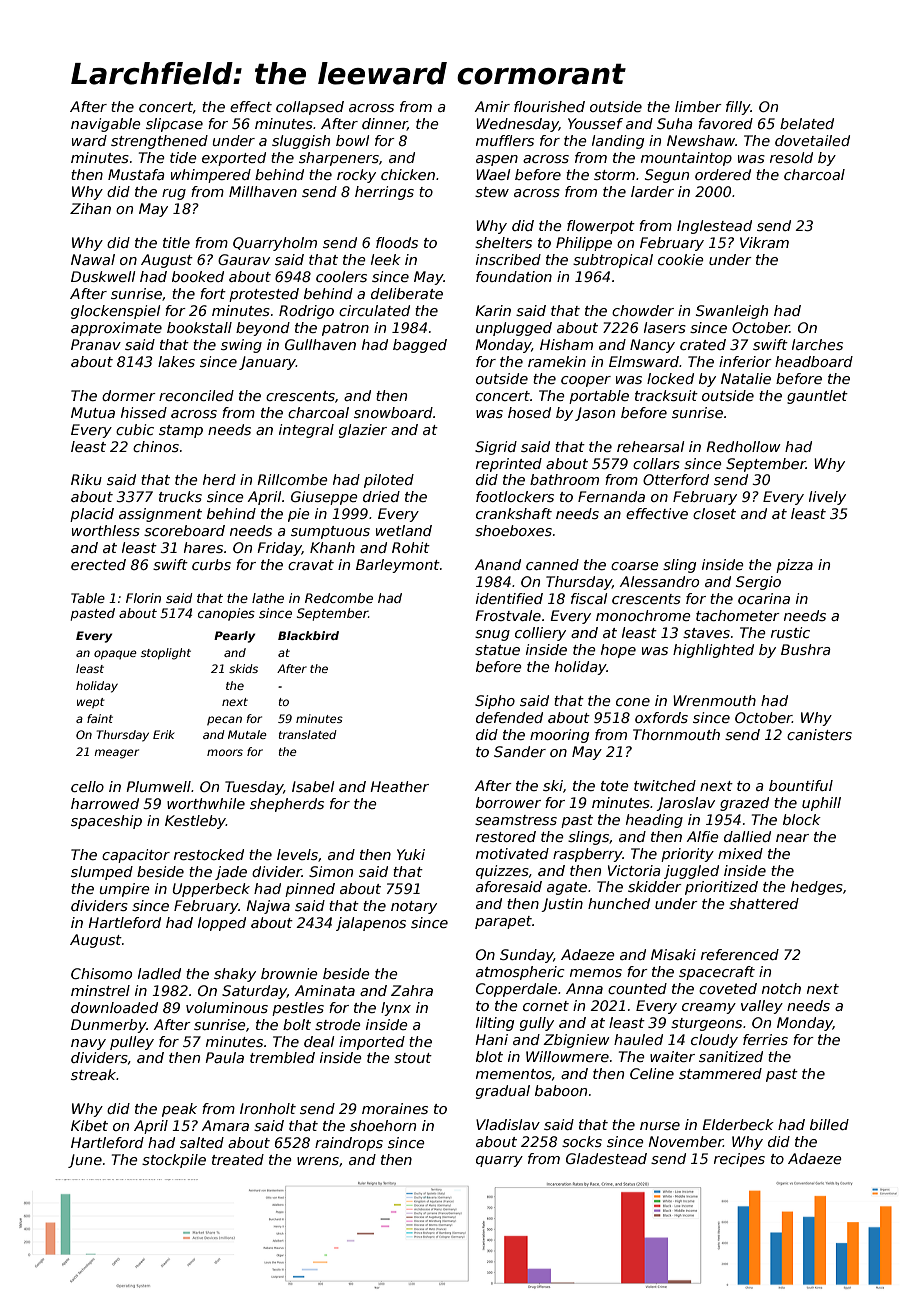  I want to click on canopies, so click(226, 614).
